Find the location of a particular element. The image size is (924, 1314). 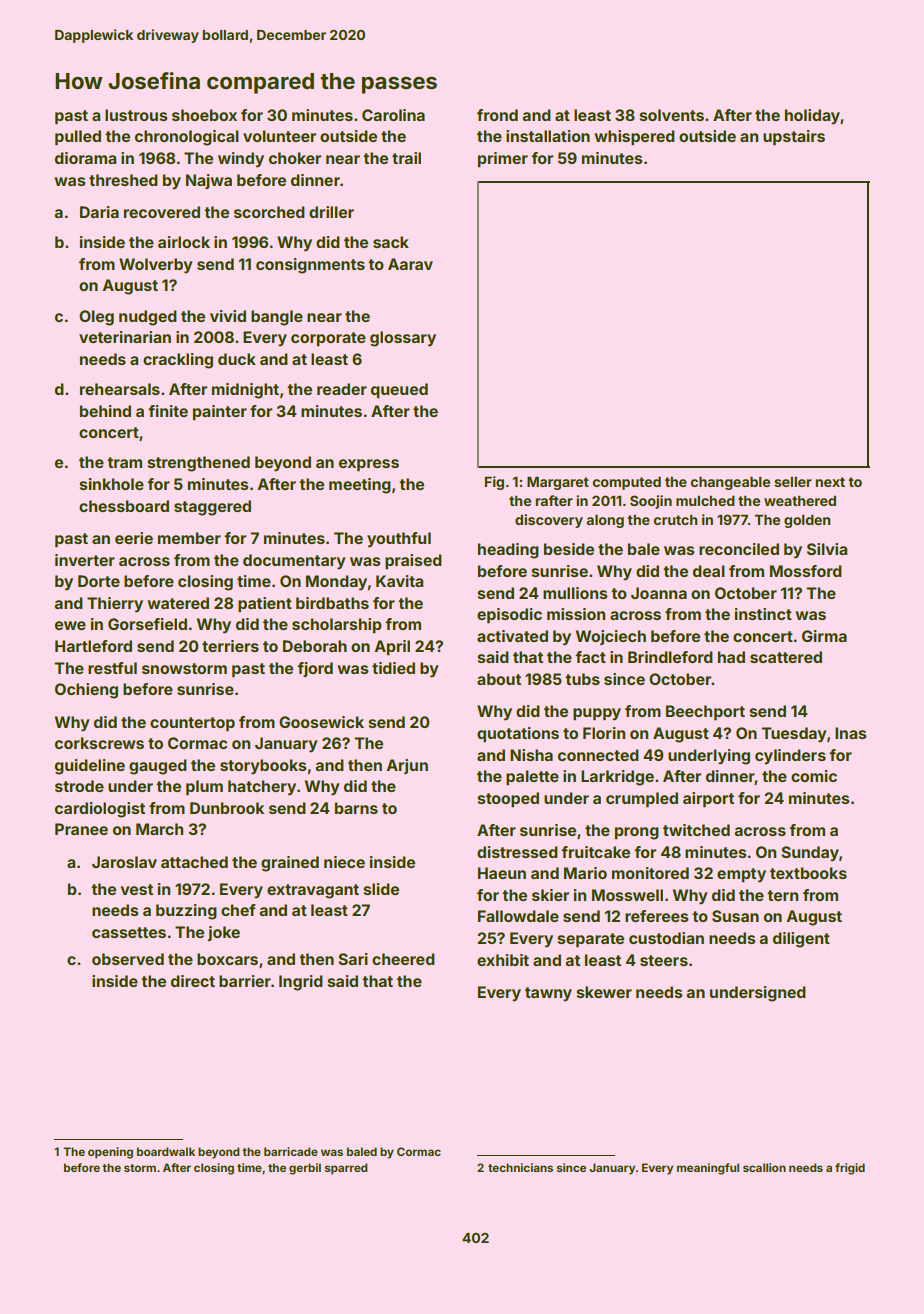

opening is located at coordinates (110, 1153).
